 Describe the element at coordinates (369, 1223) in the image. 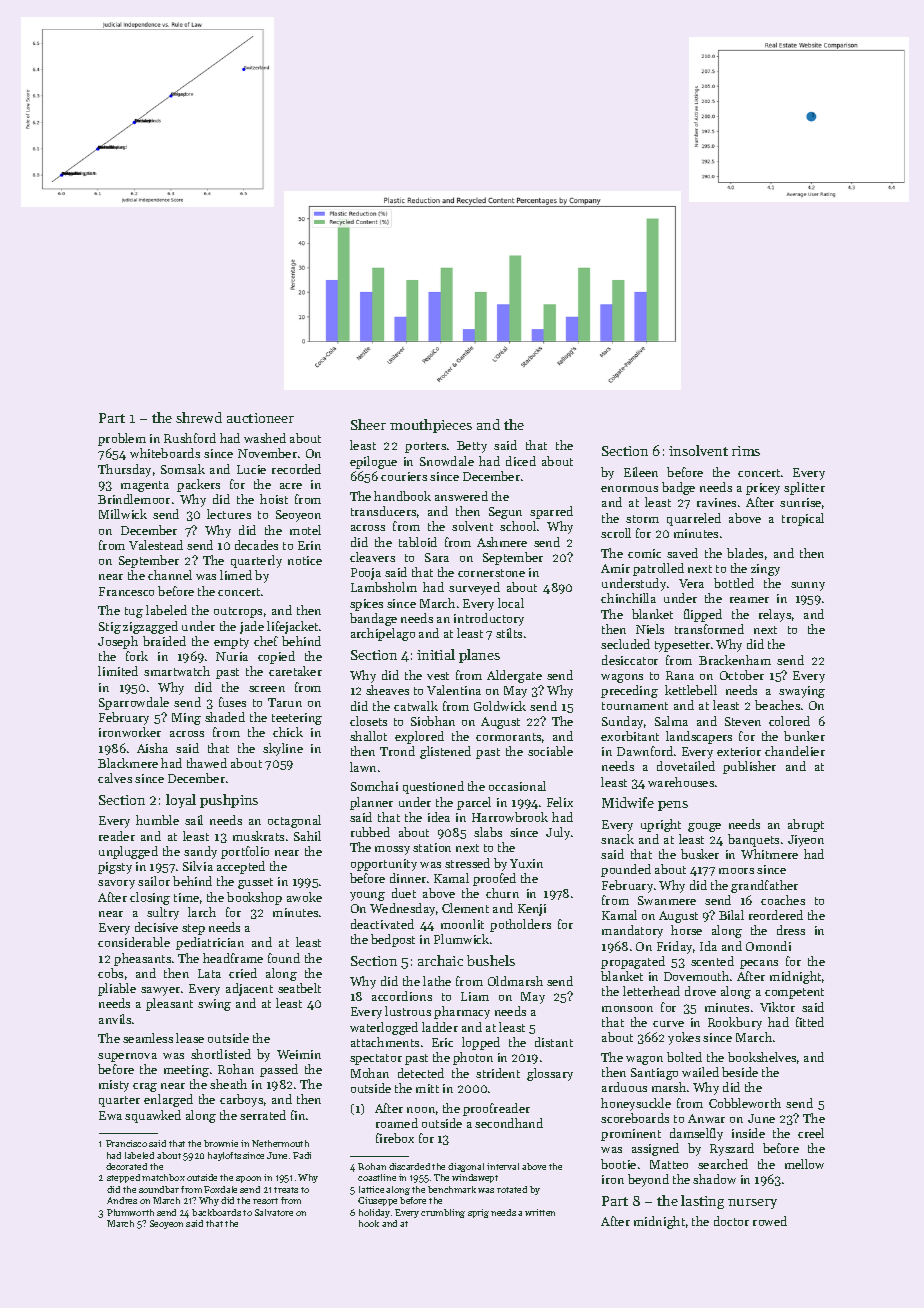

I see `hook` at that location.
